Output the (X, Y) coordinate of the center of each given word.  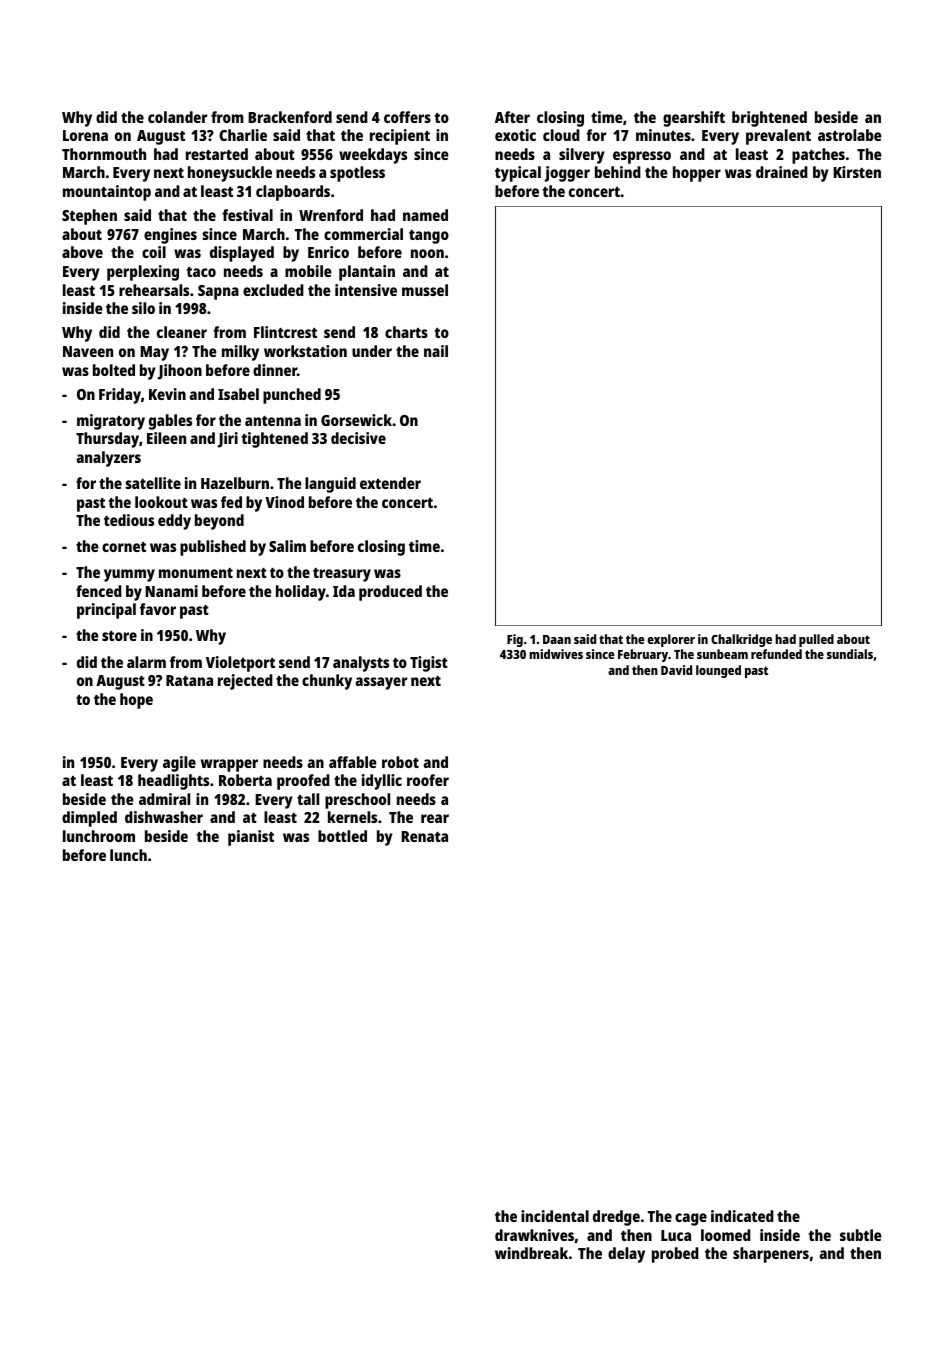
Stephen (89, 217)
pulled (816, 640)
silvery (582, 156)
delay (626, 1255)
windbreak (531, 1253)
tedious (129, 520)
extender (390, 483)
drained (782, 172)
